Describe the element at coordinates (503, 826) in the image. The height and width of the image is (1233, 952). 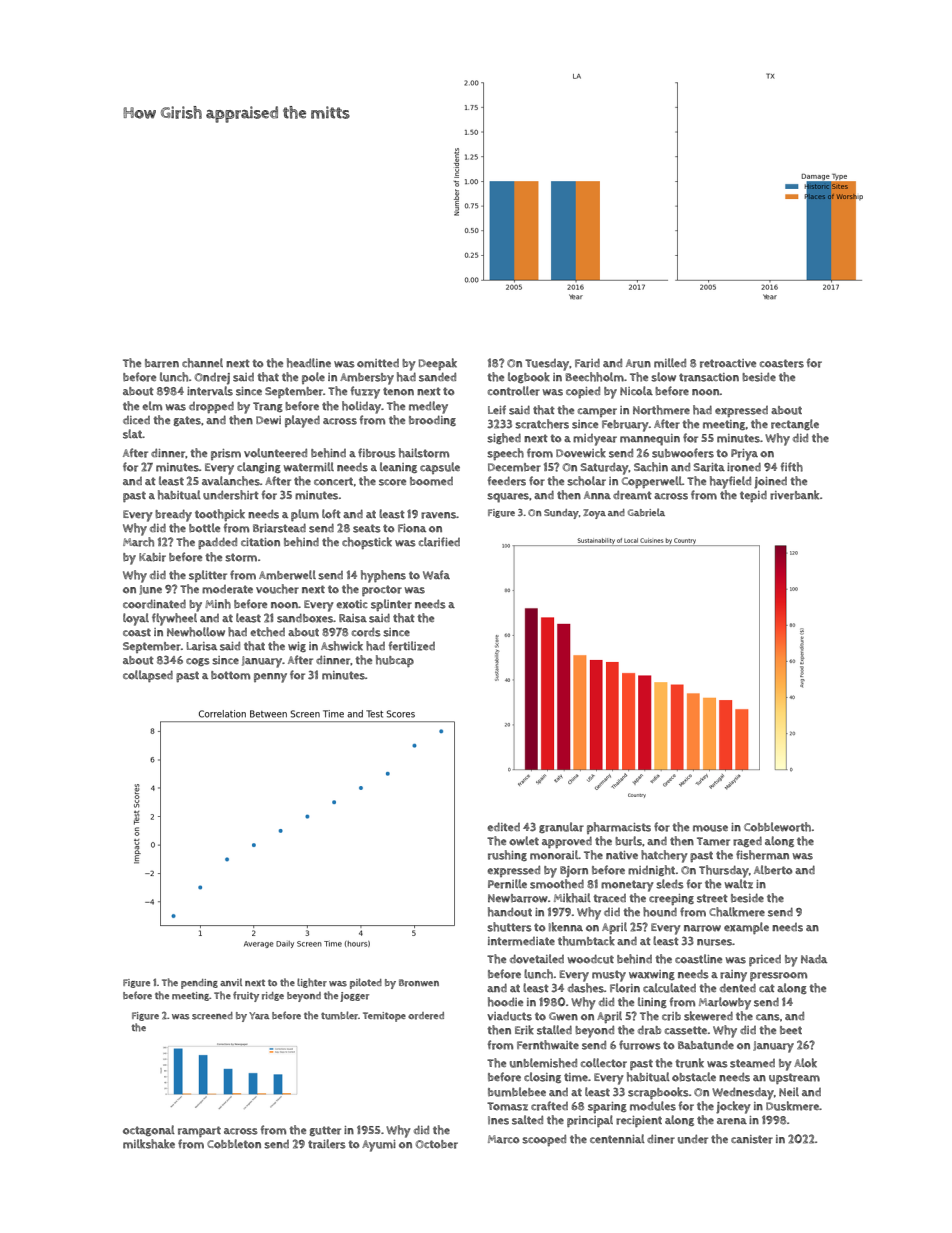
I see `edited` at that location.
